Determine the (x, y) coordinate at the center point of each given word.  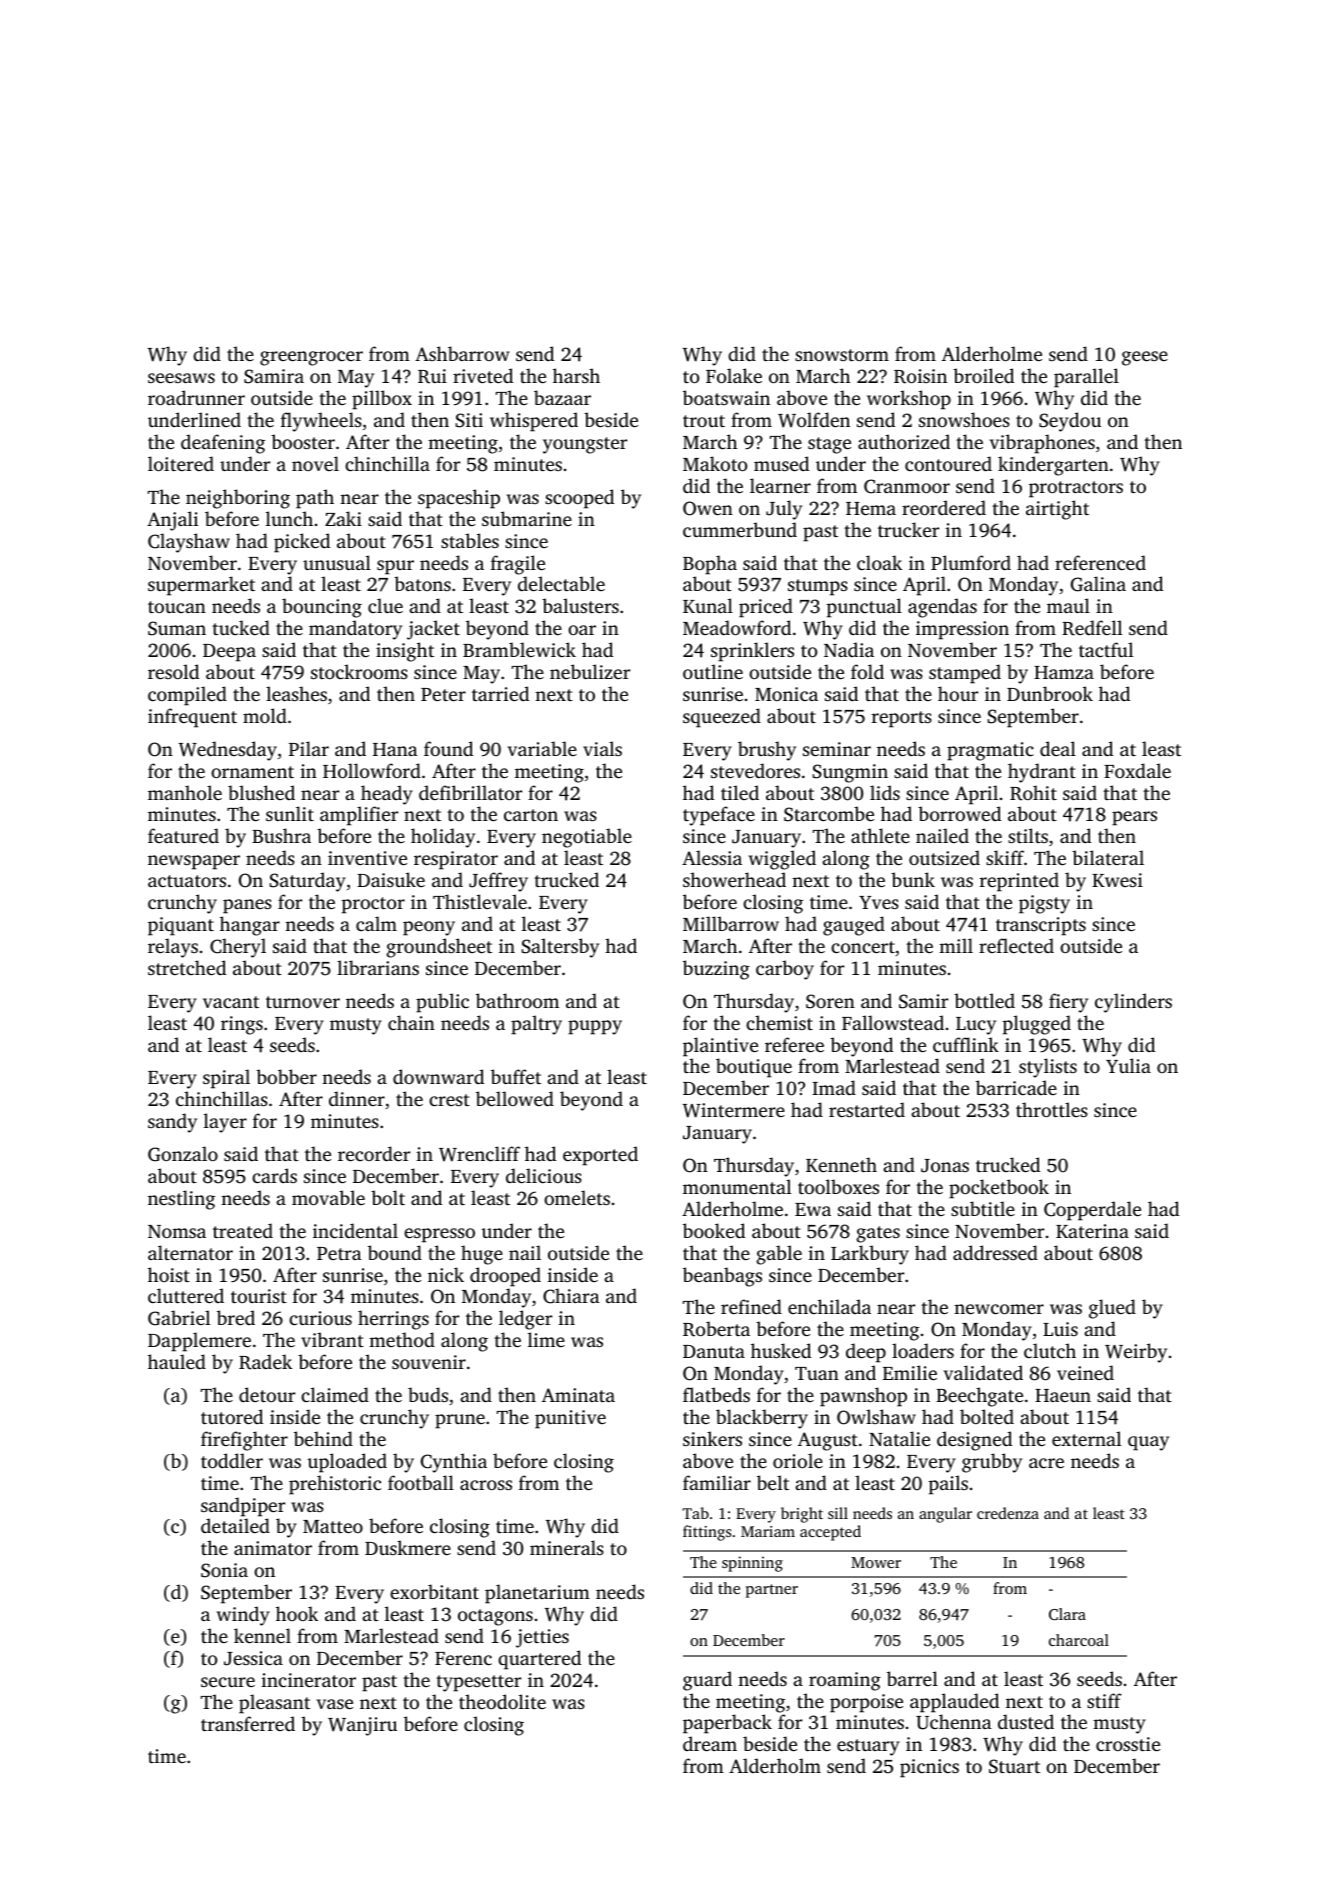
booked (714, 1230)
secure (228, 1682)
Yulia (1128, 1065)
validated (983, 1372)
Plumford (971, 562)
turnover (303, 1002)
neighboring (238, 499)
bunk (913, 879)
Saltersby (560, 948)
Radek (265, 1362)
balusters (580, 605)
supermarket (201, 586)
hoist (169, 1274)
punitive (570, 1419)
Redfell (1092, 628)
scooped (579, 499)
